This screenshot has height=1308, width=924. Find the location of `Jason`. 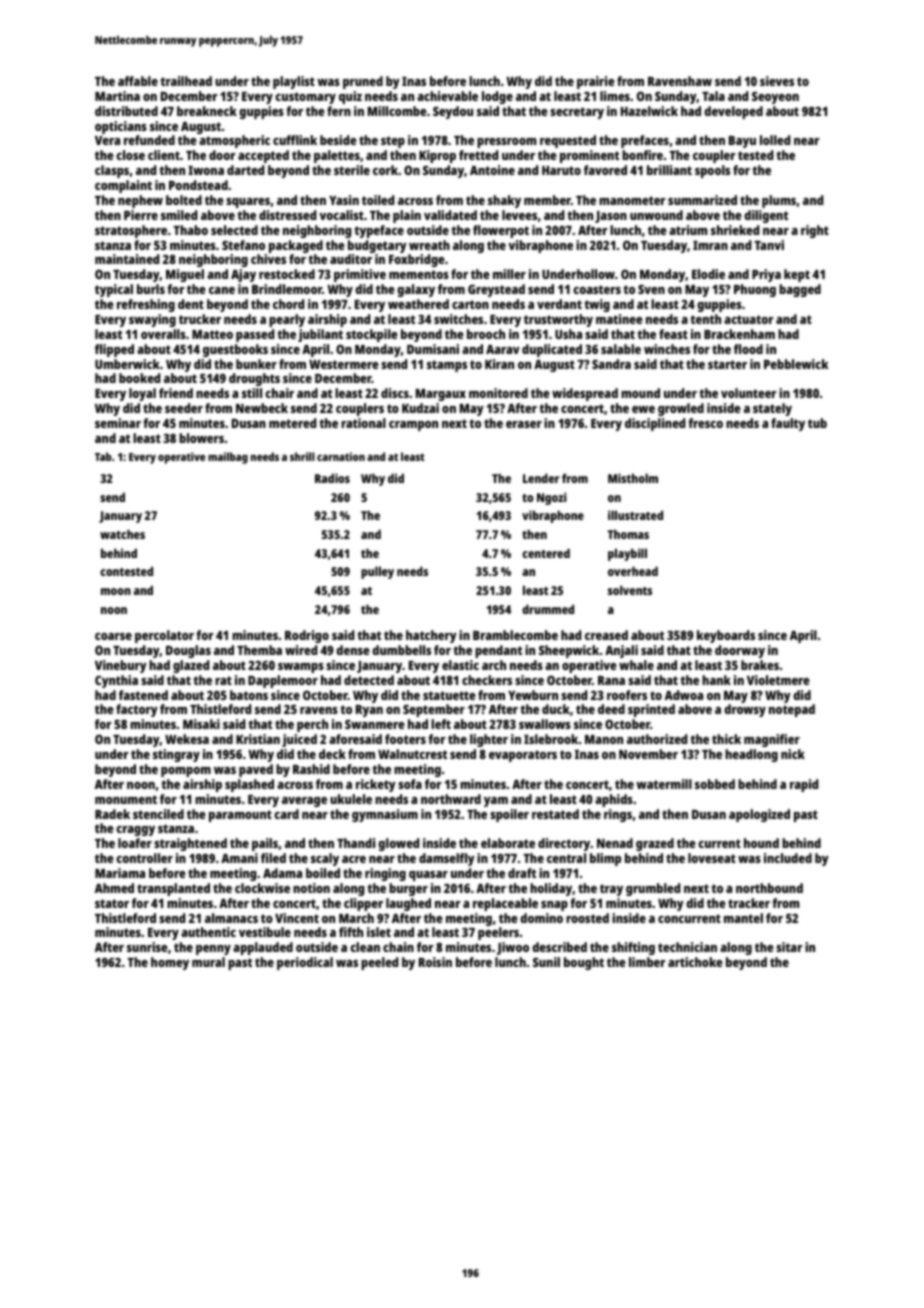

Jason is located at coordinates (611, 217).
